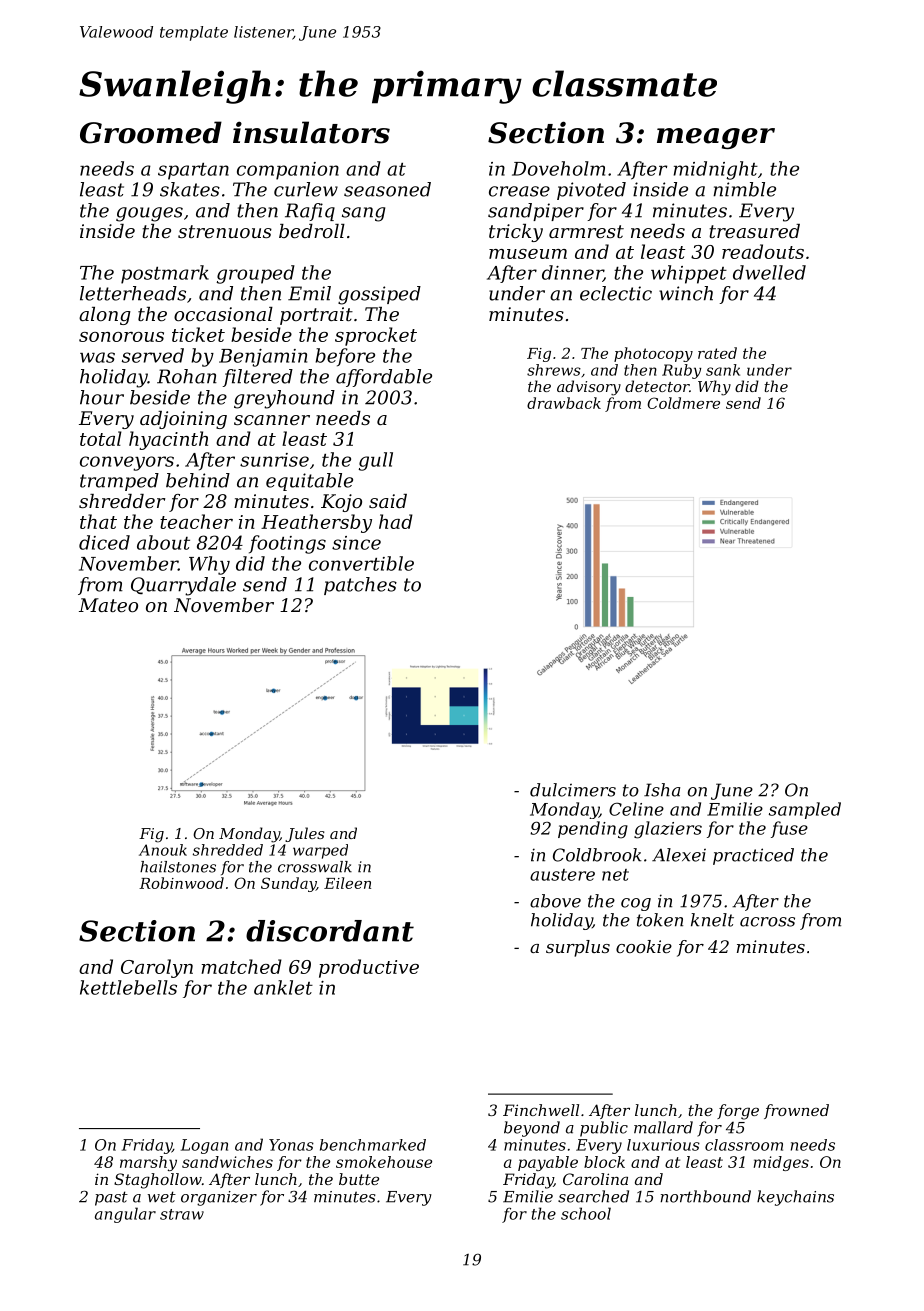 The height and width of the page is (1311, 924). Describe the element at coordinates (311, 132) in the page. I see `insulators` at that location.
